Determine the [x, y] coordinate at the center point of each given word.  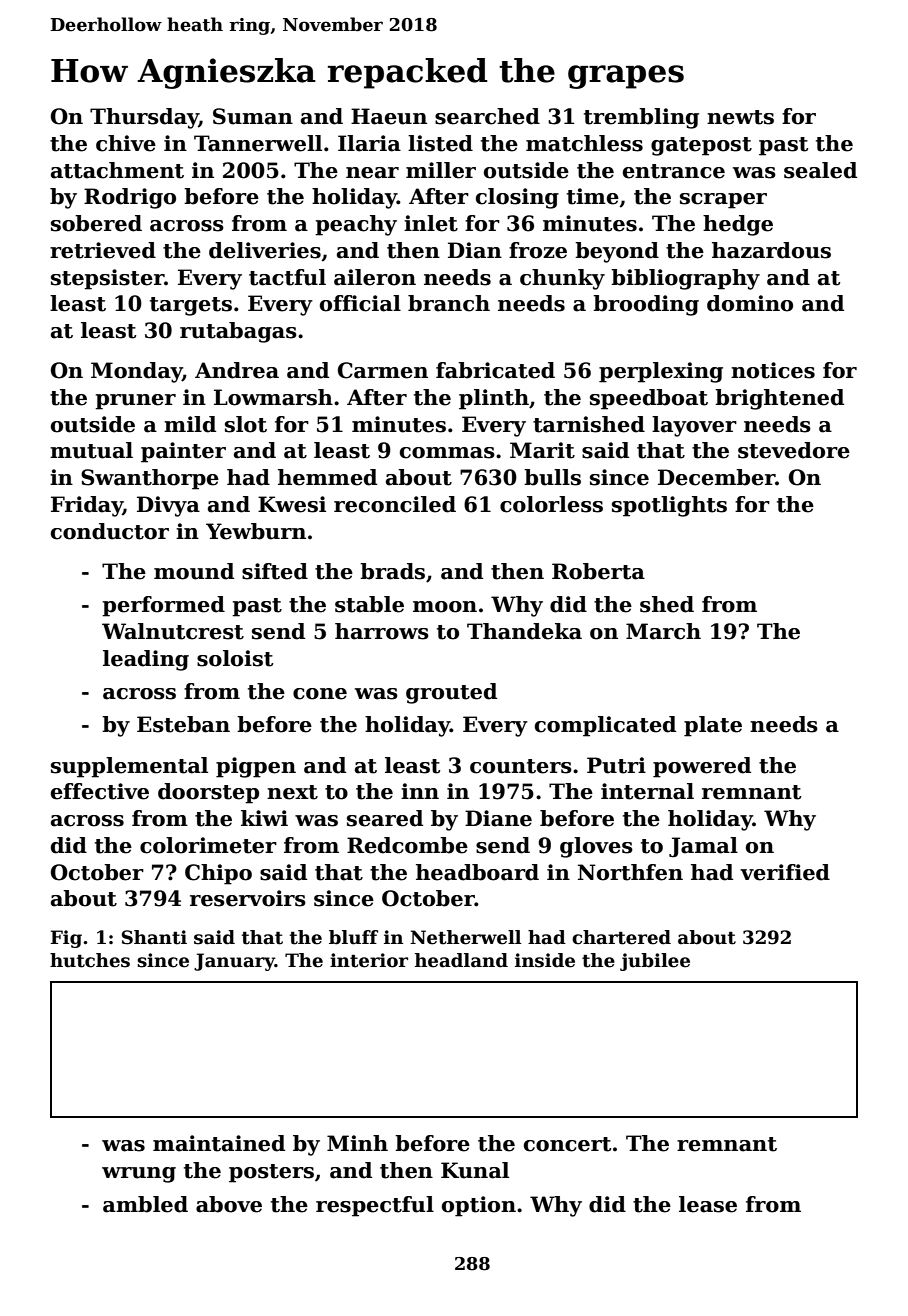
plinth [494, 399]
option [479, 1206]
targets [191, 306]
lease [708, 1204]
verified [785, 872]
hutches [90, 960]
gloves [596, 847]
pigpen [256, 767]
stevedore [794, 450]
